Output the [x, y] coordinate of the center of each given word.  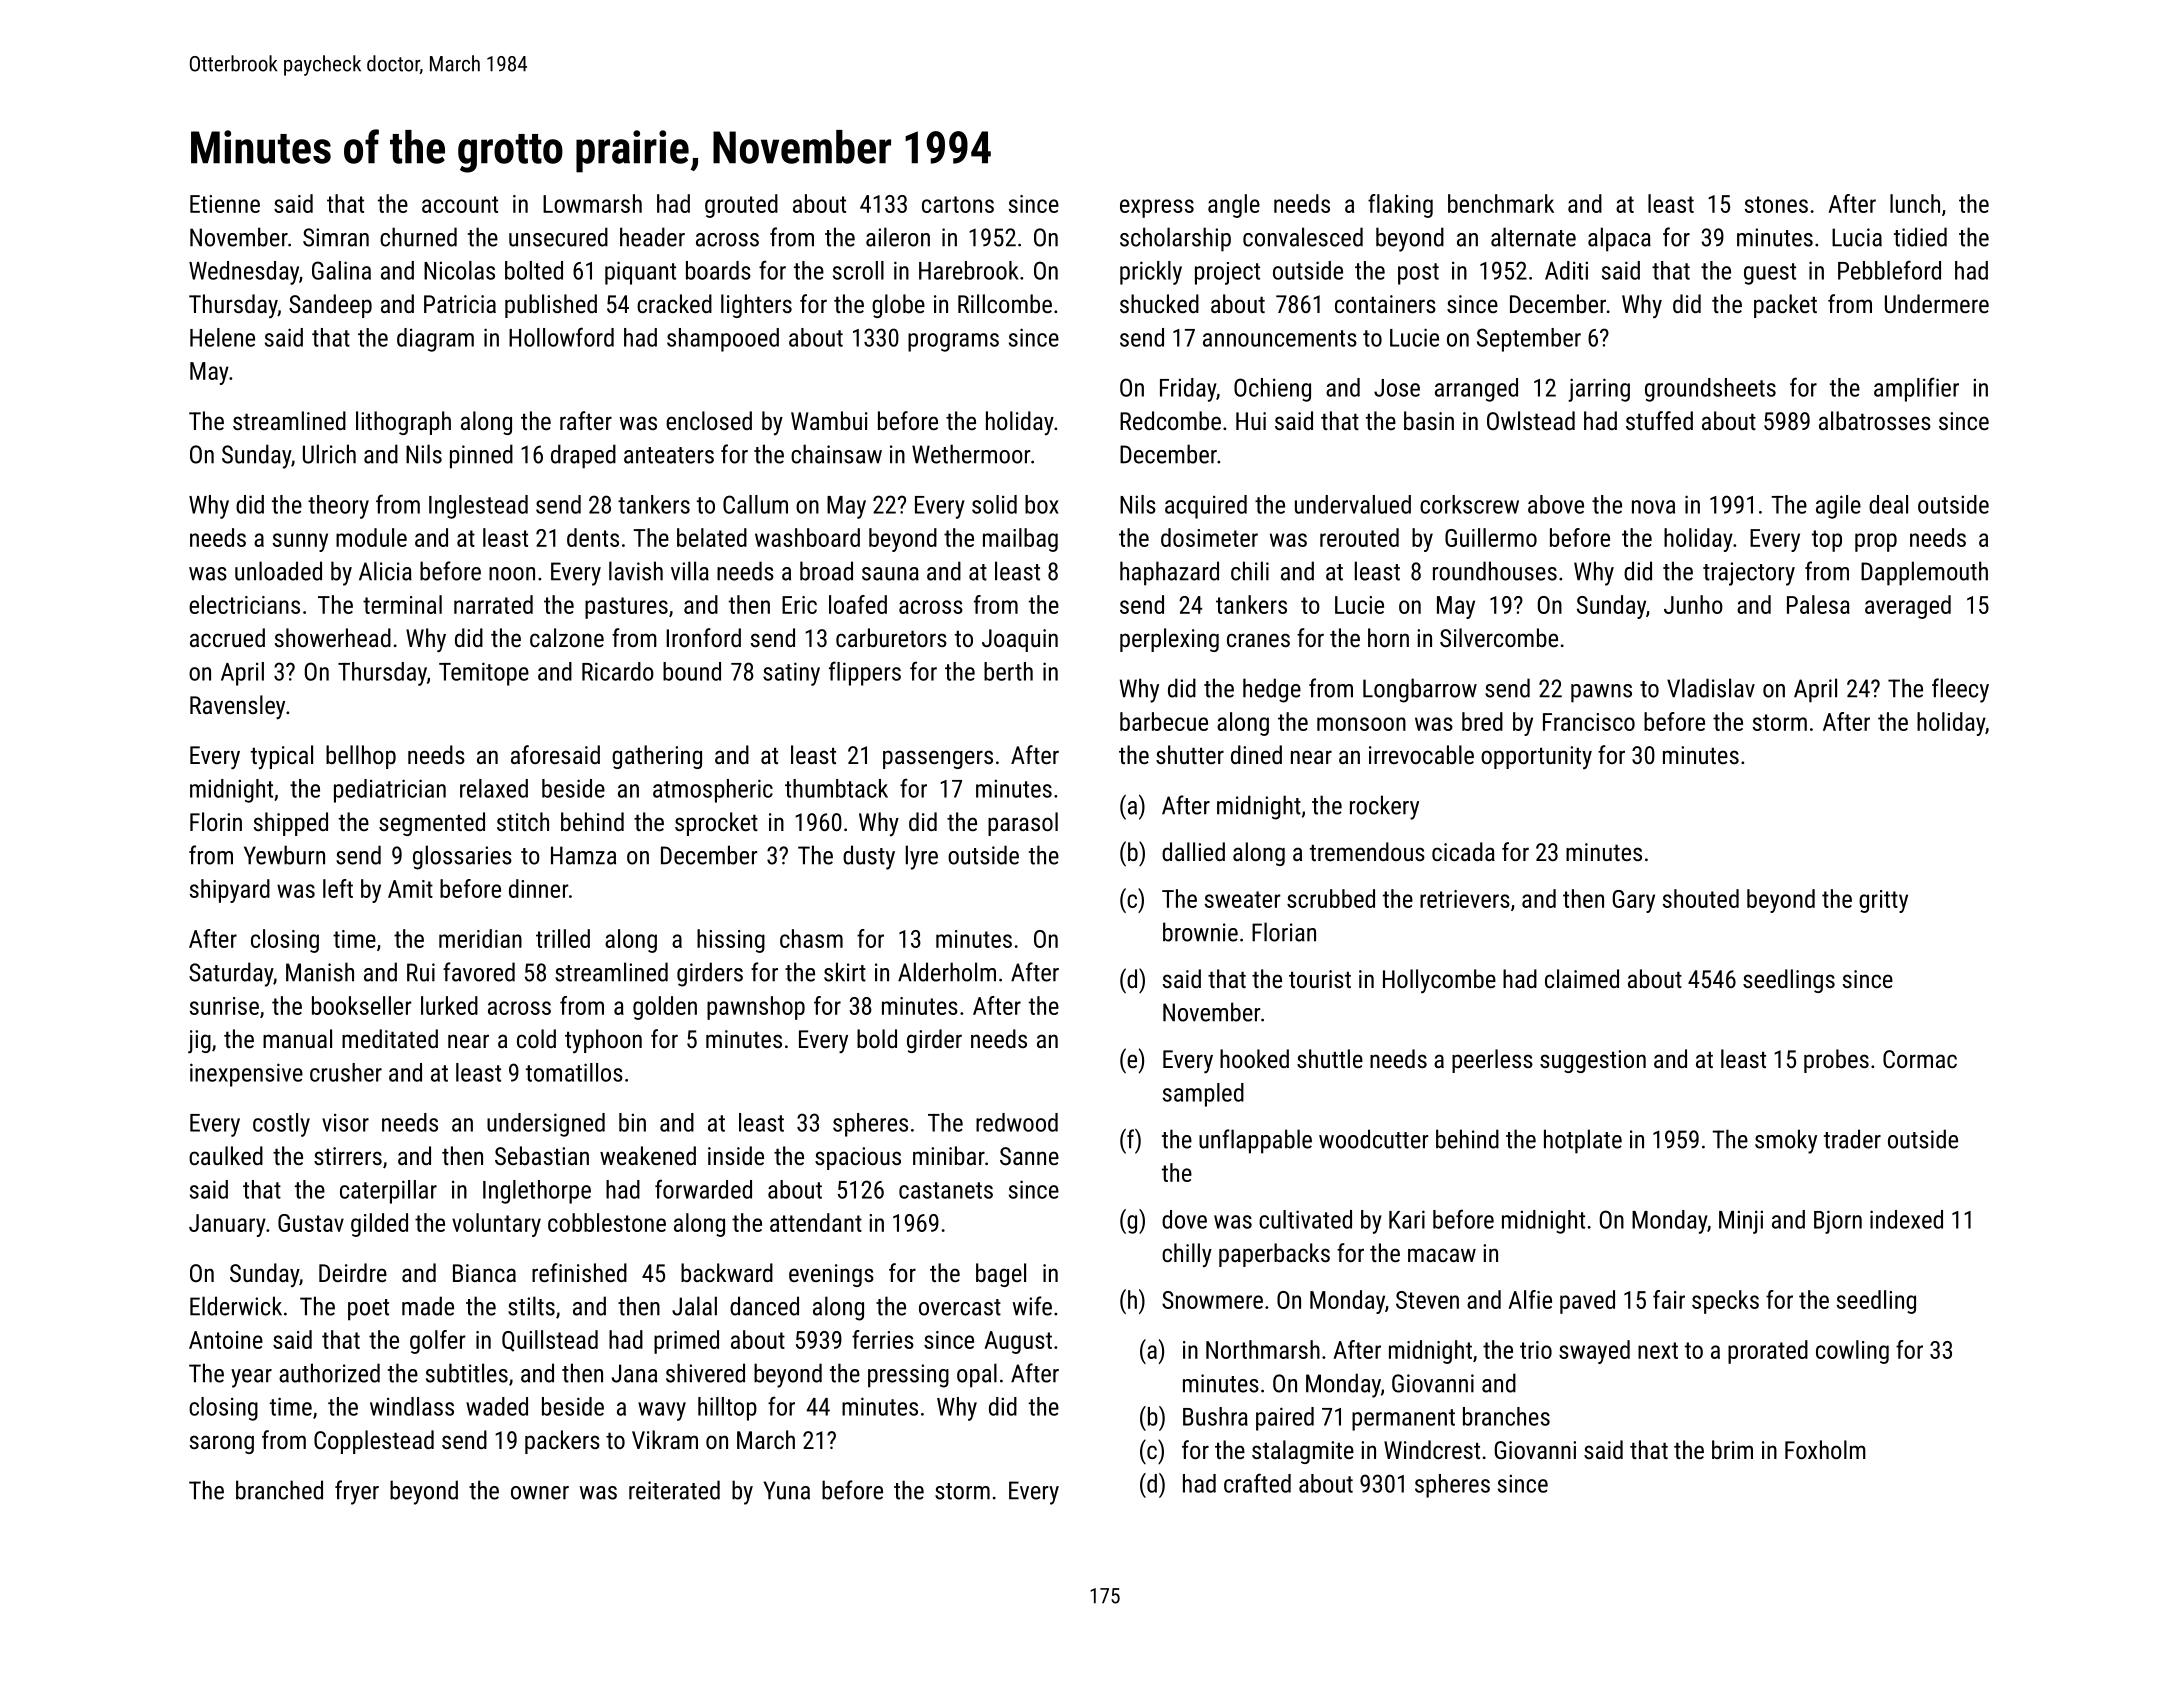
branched [279, 1490]
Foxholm [1825, 1449]
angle [1234, 206]
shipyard [230, 891]
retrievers [1465, 899]
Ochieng [1272, 390]
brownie [1200, 932]
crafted [1257, 1483]
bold [877, 1038]
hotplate [1583, 1141]
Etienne [225, 204]
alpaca [1619, 239]
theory [338, 507]
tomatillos [574, 1072]
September [1529, 340]
